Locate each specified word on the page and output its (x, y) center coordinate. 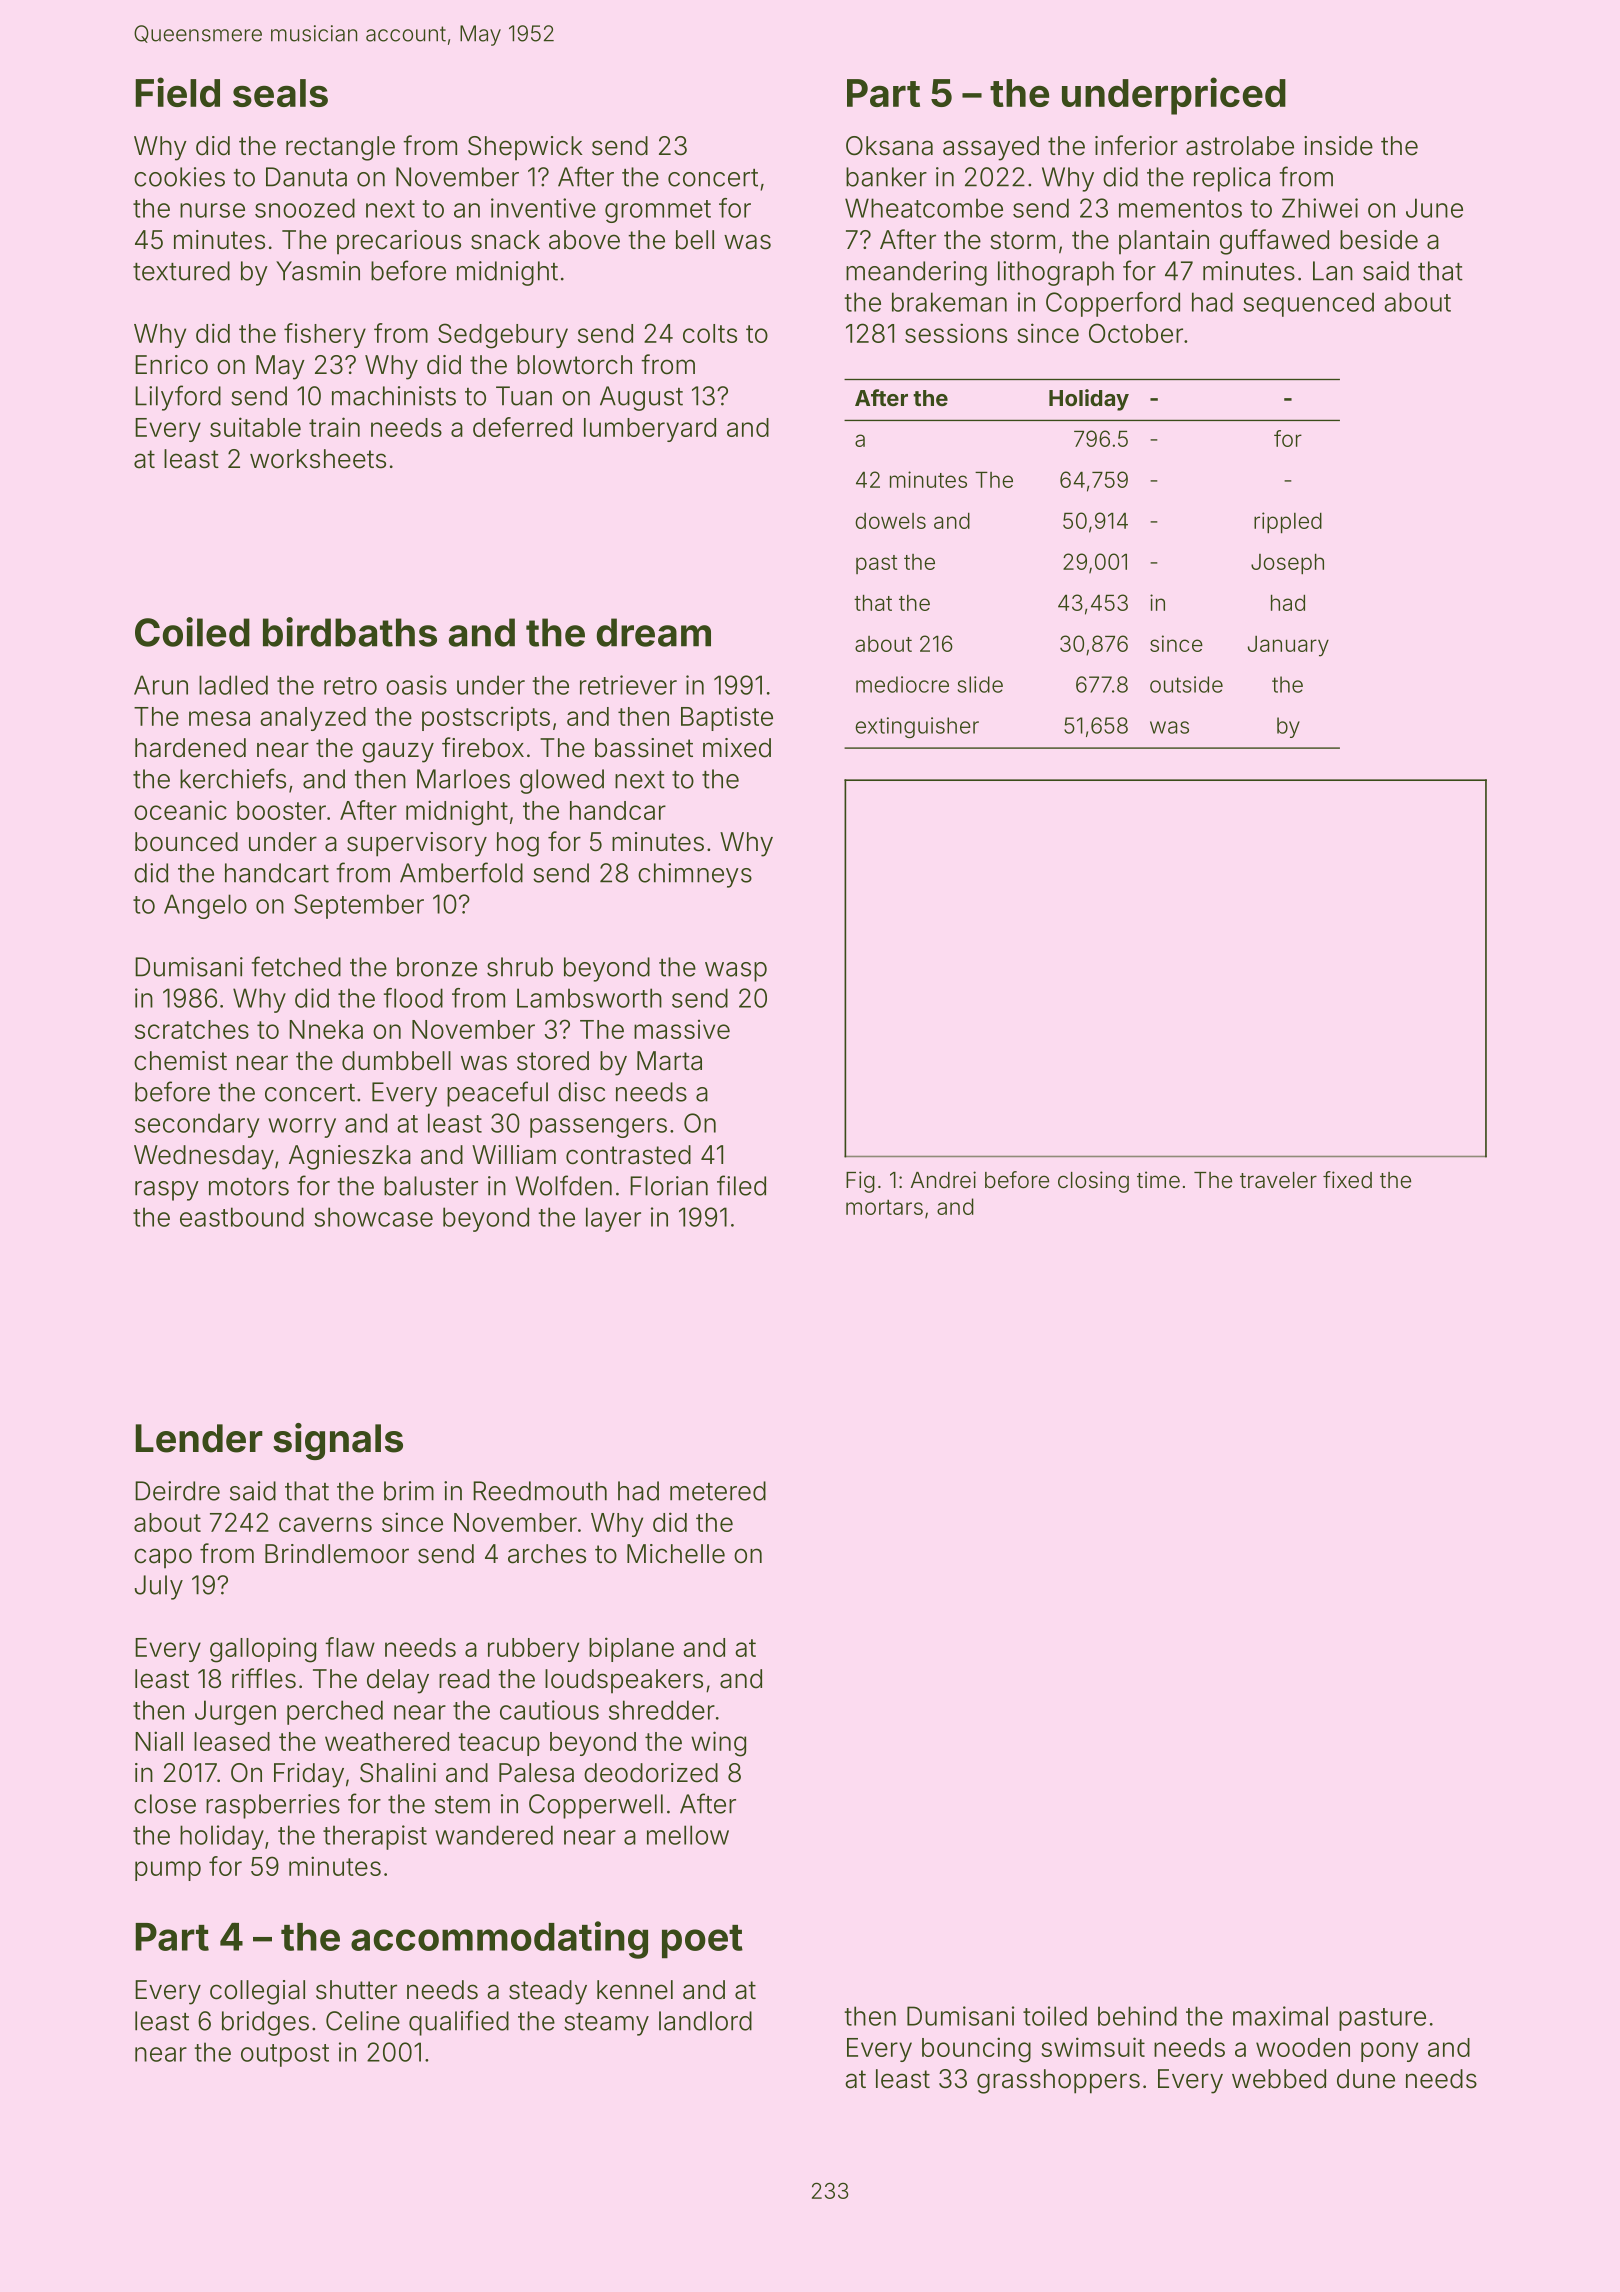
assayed (991, 148)
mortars (884, 1207)
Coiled (192, 632)
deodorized (651, 1773)
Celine (363, 2021)
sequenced (1308, 304)
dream (654, 632)
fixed (1347, 1180)
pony (1389, 2052)
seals (280, 93)
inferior (1136, 145)
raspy (167, 1191)
